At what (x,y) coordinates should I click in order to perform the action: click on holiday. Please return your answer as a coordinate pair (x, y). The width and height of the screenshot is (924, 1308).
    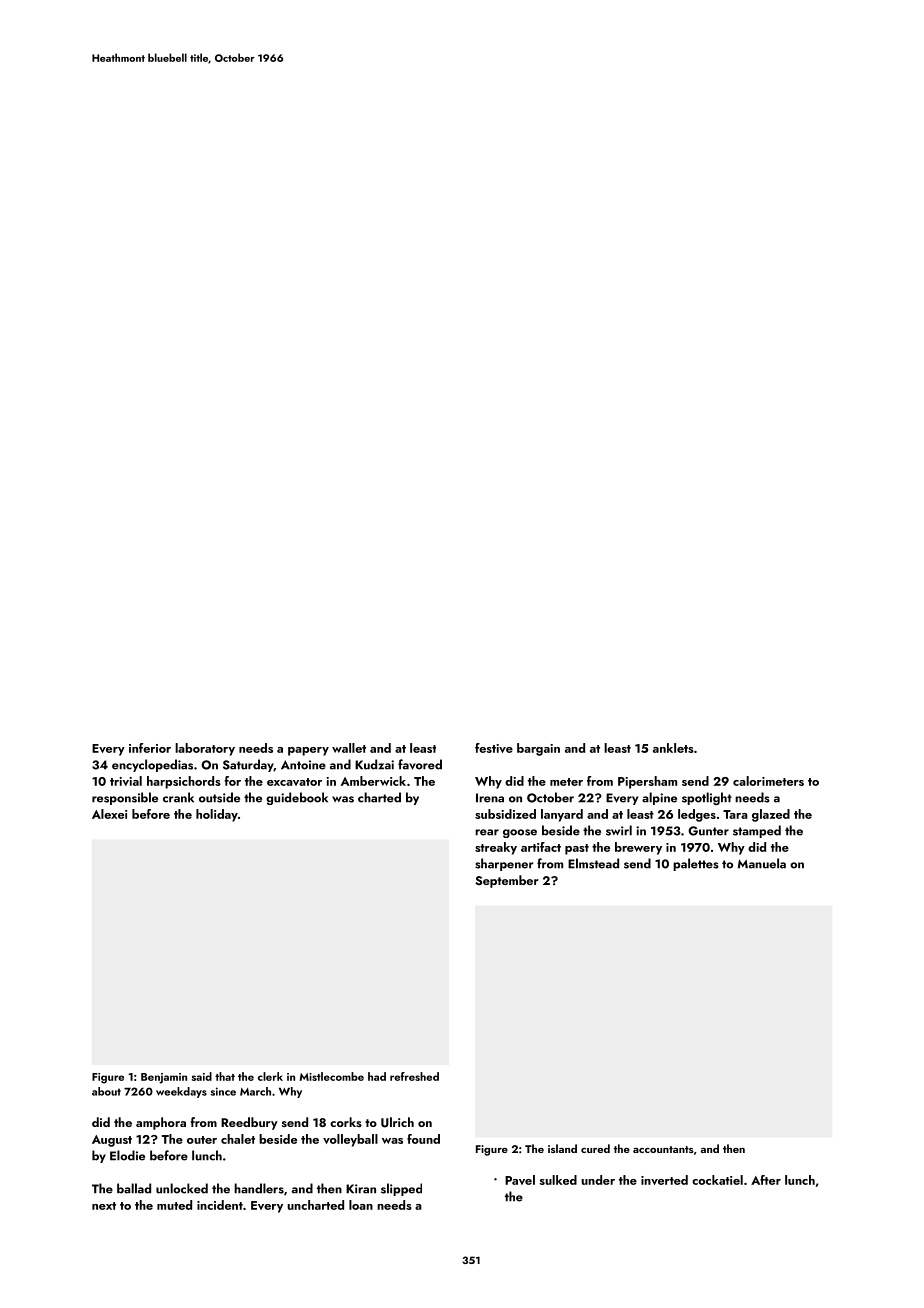
    Looking at the image, I should click on (217, 815).
